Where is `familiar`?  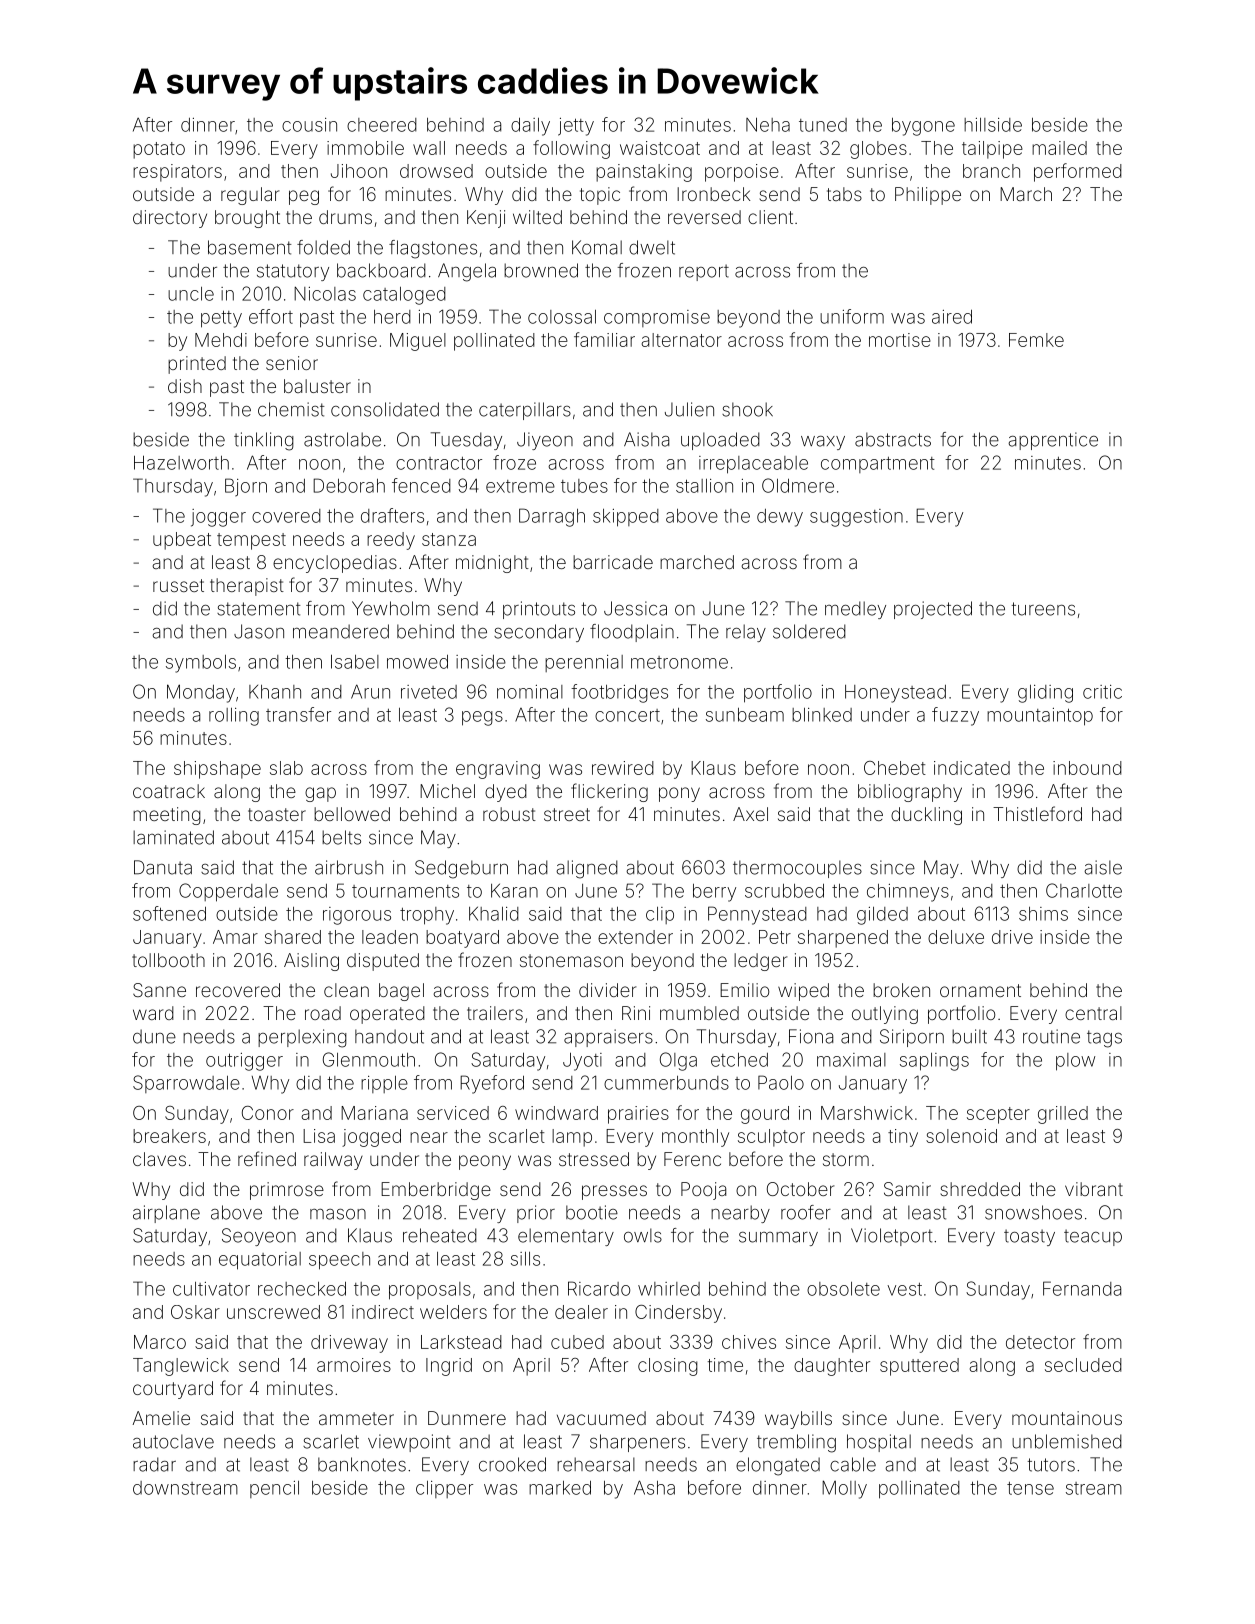 familiar is located at coordinates (604, 339).
